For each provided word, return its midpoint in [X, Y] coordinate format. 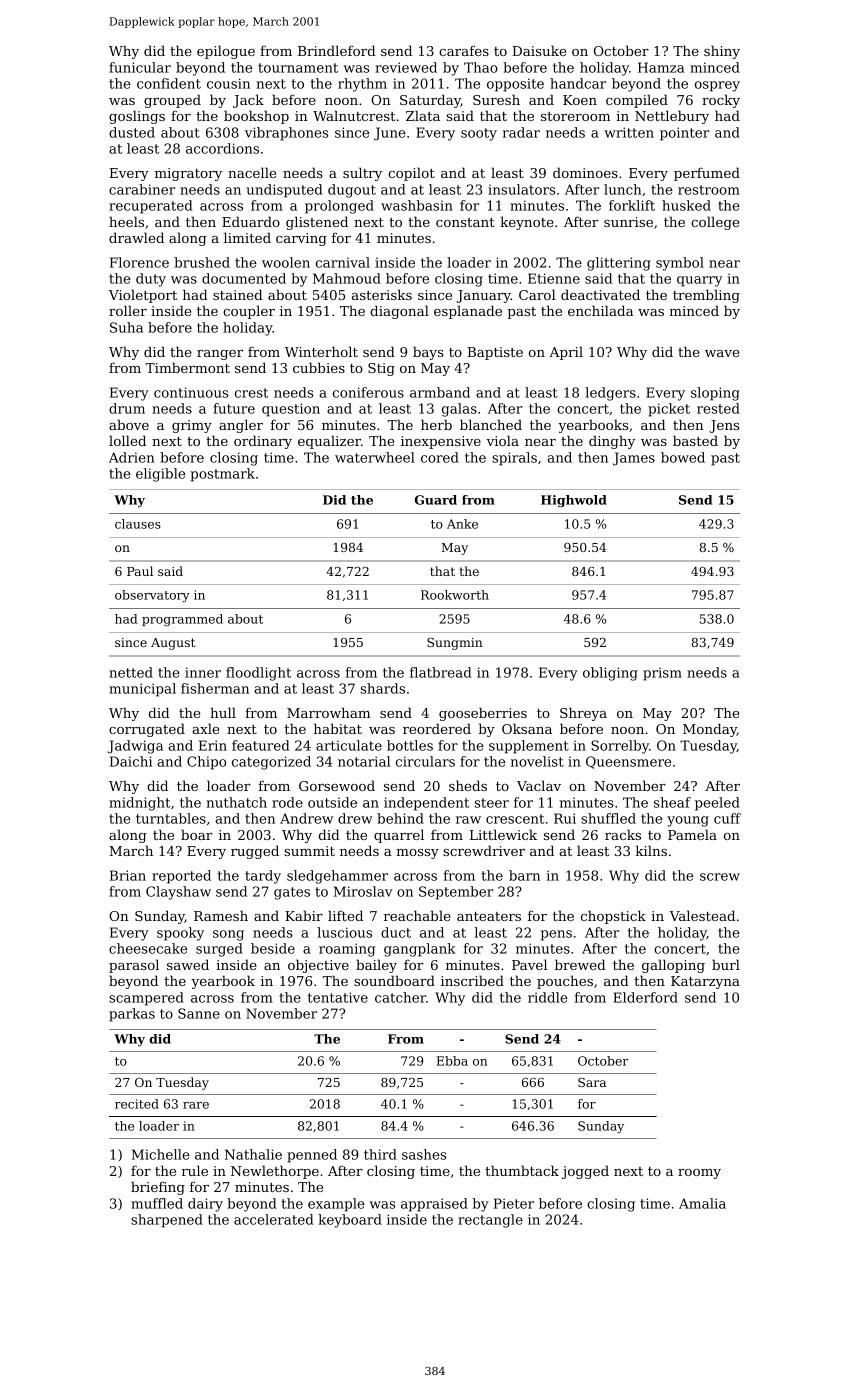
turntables [171, 818]
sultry [362, 174]
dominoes [585, 172]
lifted [345, 915]
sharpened [167, 1221]
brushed [202, 262]
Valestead [702, 915]
